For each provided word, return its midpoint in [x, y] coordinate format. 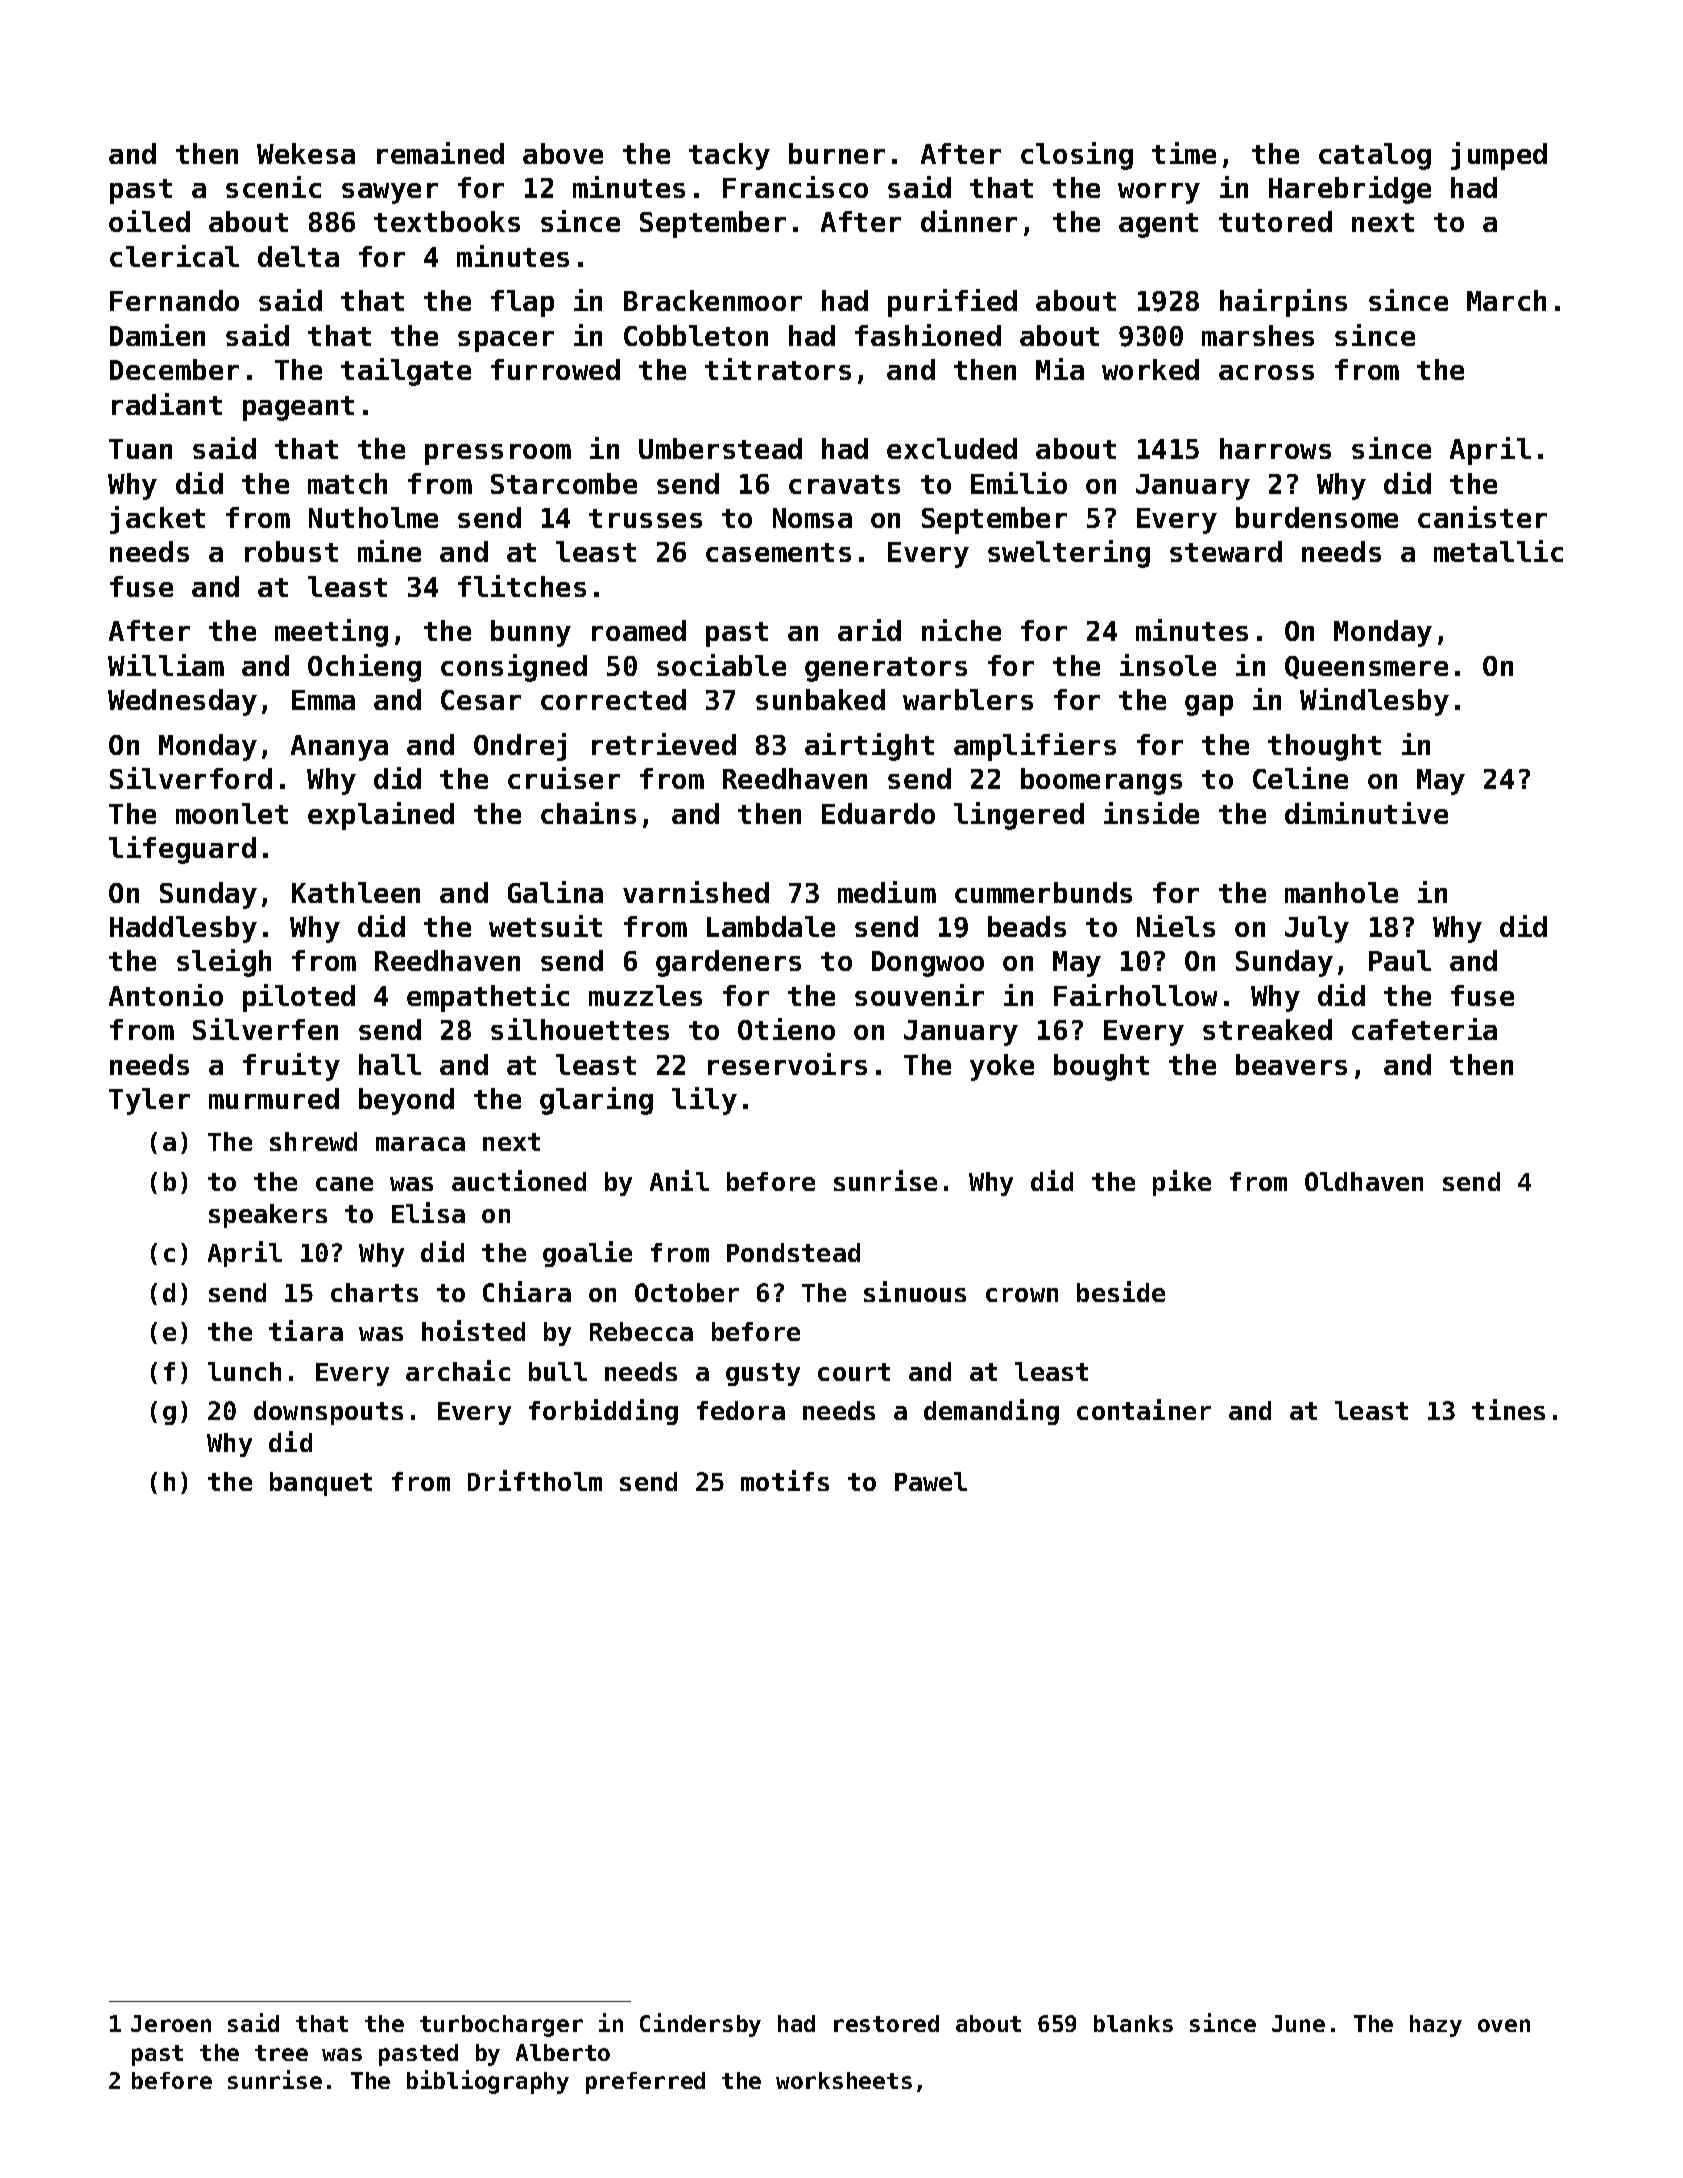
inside [1151, 813]
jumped [1499, 156]
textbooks [447, 221]
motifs [785, 1480]
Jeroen [171, 2023]
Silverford [191, 778]
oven [1504, 2025]
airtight [869, 747]
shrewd [313, 1141]
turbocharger [501, 2026]
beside [1121, 1291]
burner [837, 153]
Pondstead [793, 1252]
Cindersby [700, 2025]
